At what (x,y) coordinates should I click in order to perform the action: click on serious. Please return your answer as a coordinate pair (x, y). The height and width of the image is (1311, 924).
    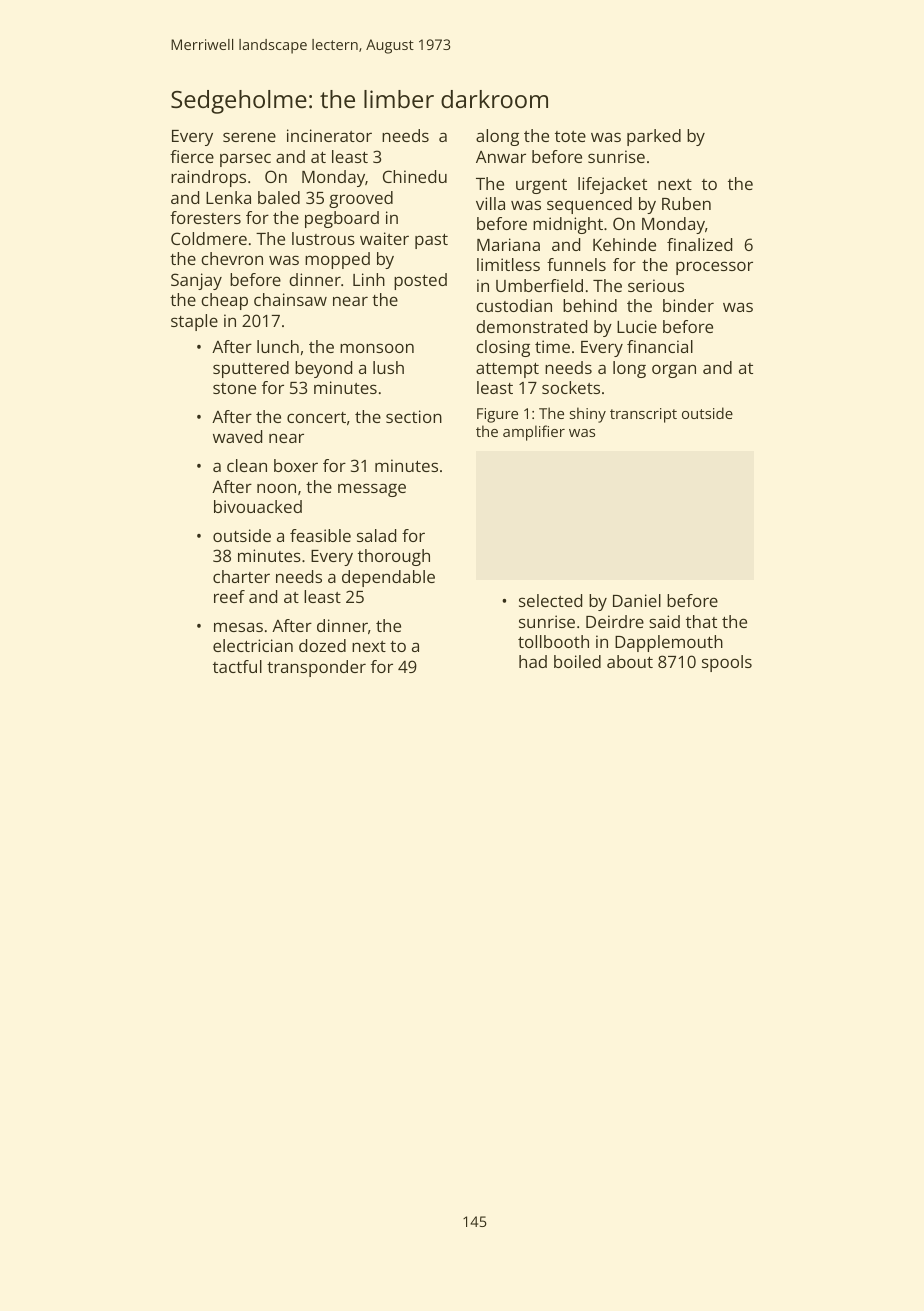
    Looking at the image, I should click on (656, 285).
